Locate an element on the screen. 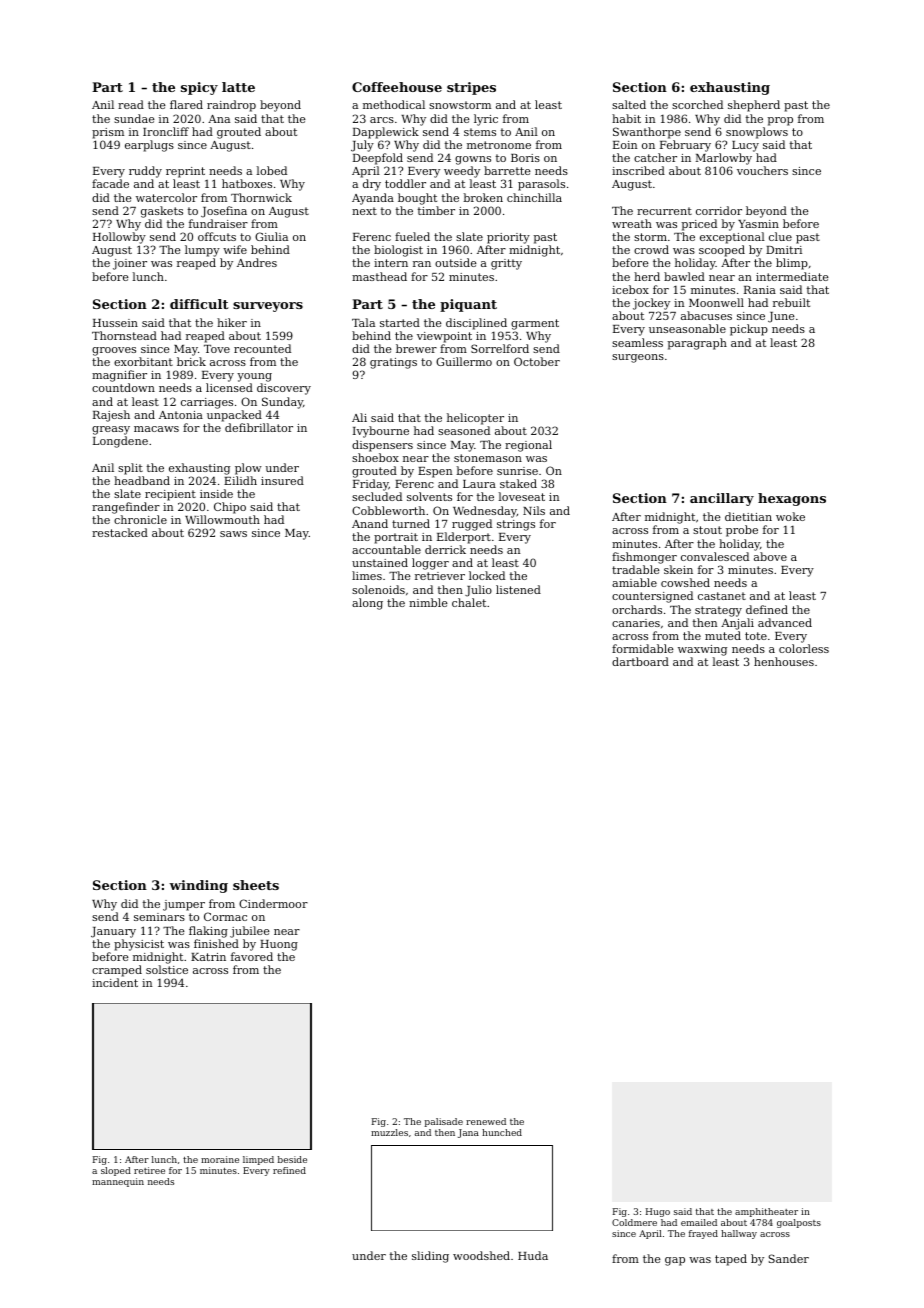 The width and height of the screenshot is (924, 1308). October is located at coordinates (537, 361).
